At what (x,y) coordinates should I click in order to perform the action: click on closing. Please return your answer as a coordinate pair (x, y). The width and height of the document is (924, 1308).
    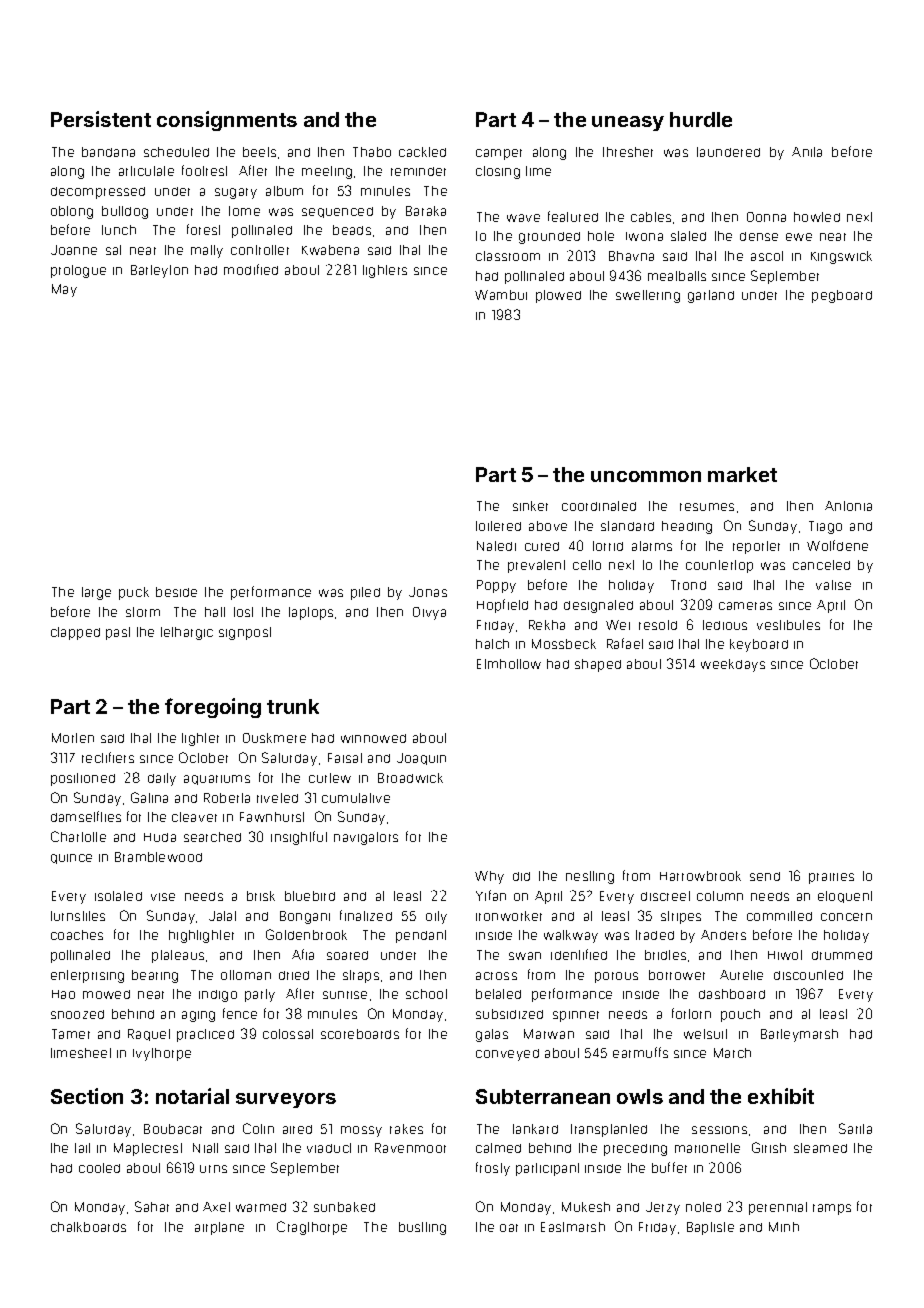
    Looking at the image, I should click on (498, 172).
